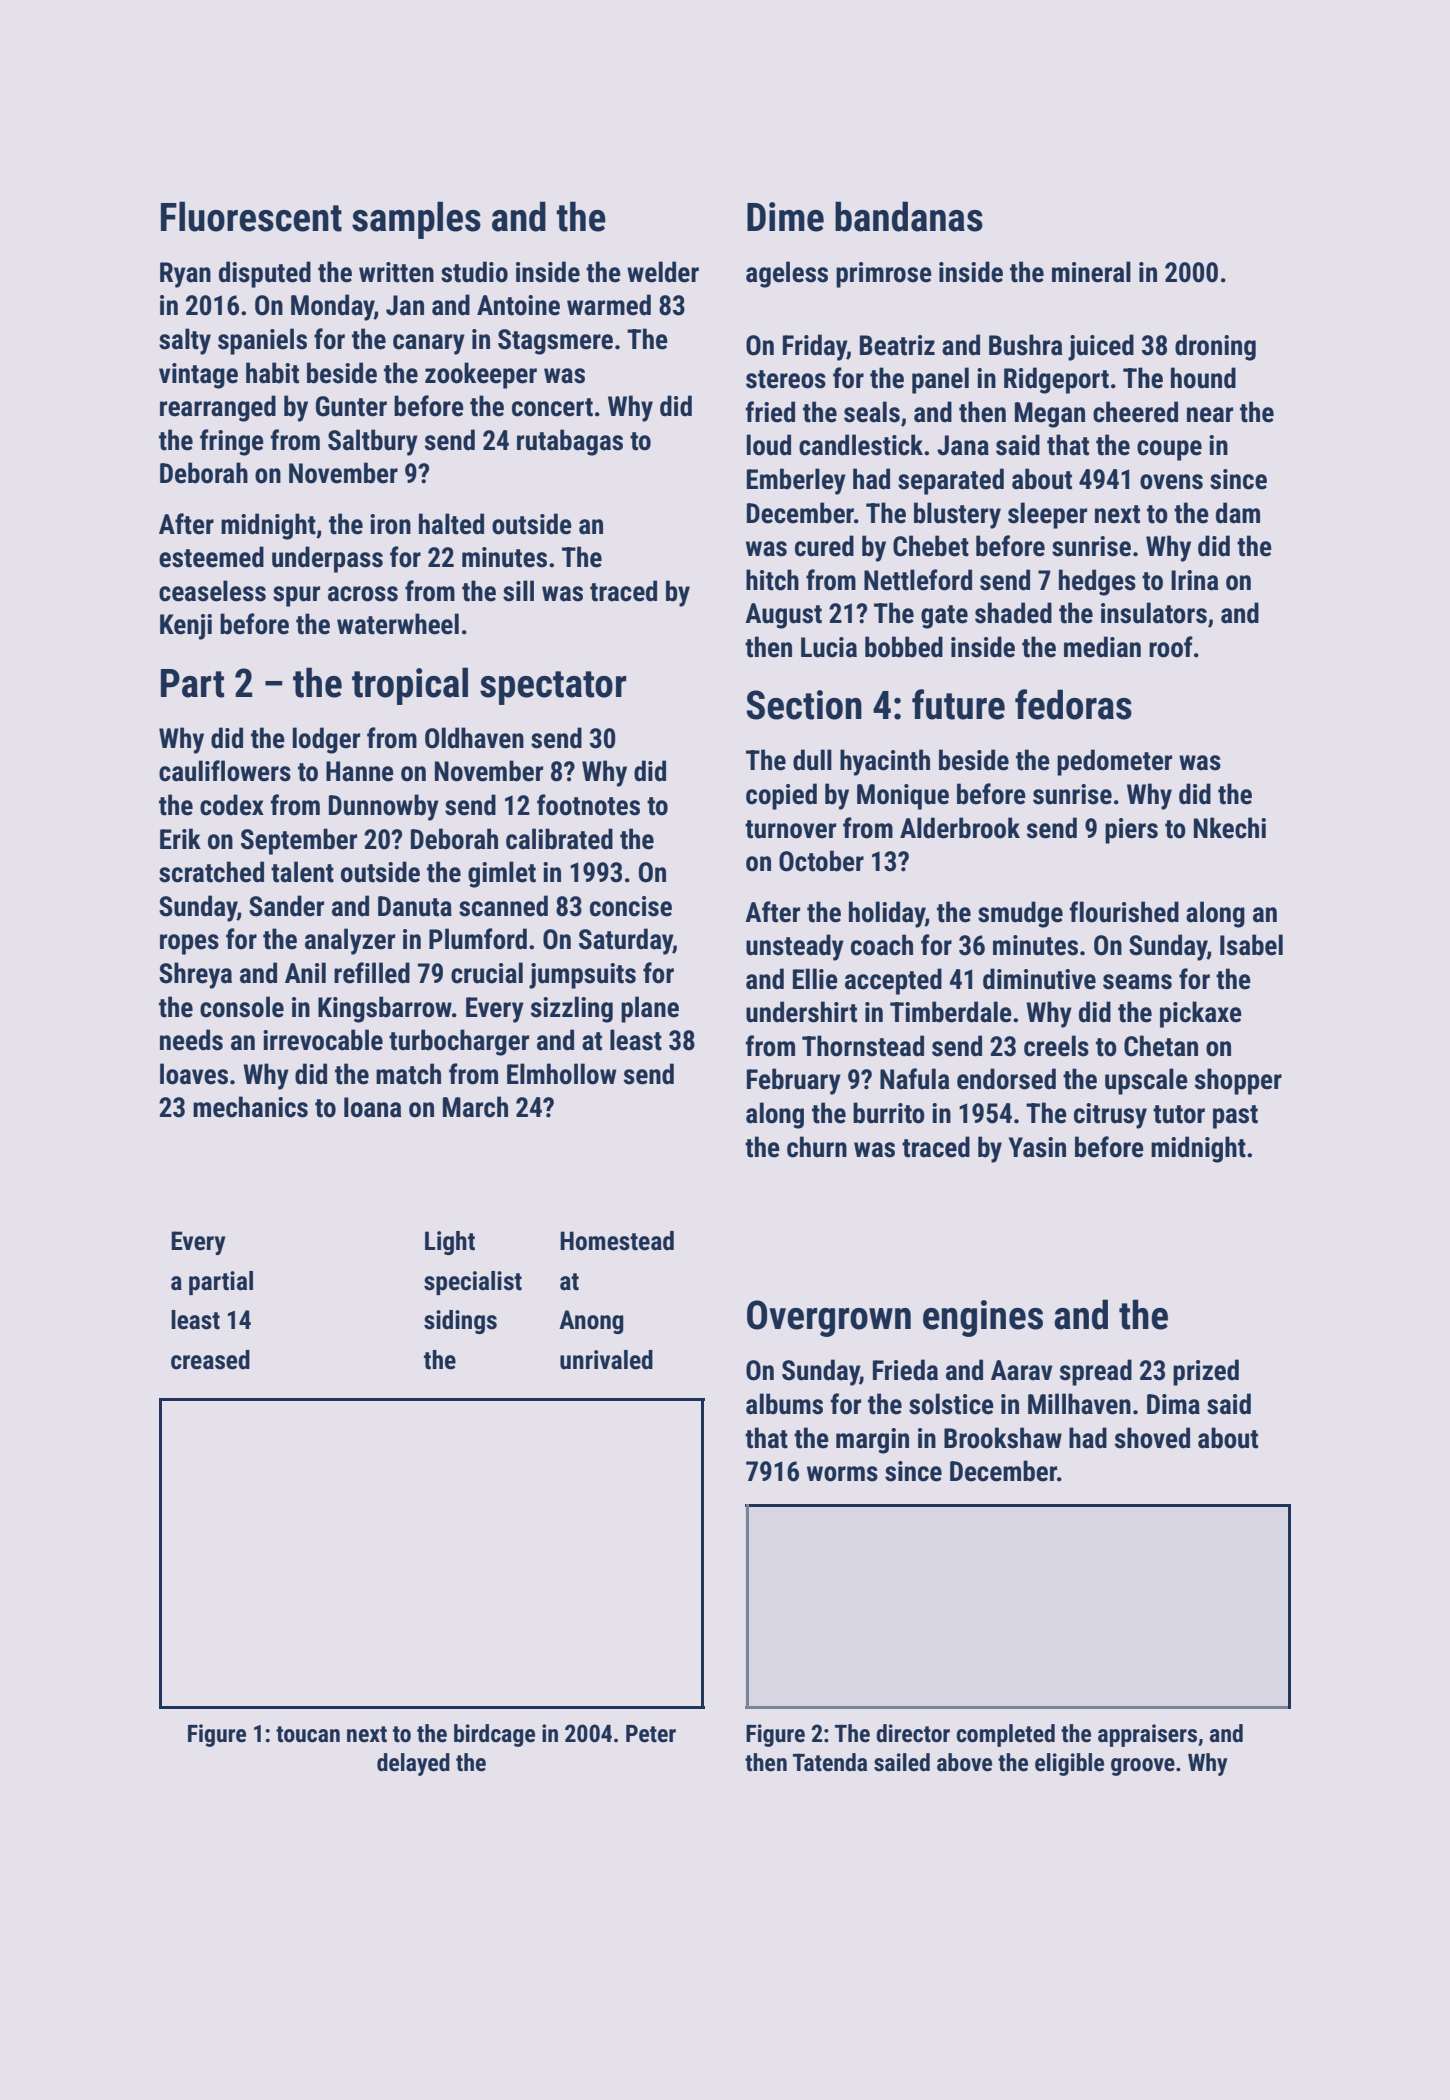 This page has height=2100, width=1450. Describe the element at coordinates (1251, 945) in the page. I see `Isabel` at that location.
